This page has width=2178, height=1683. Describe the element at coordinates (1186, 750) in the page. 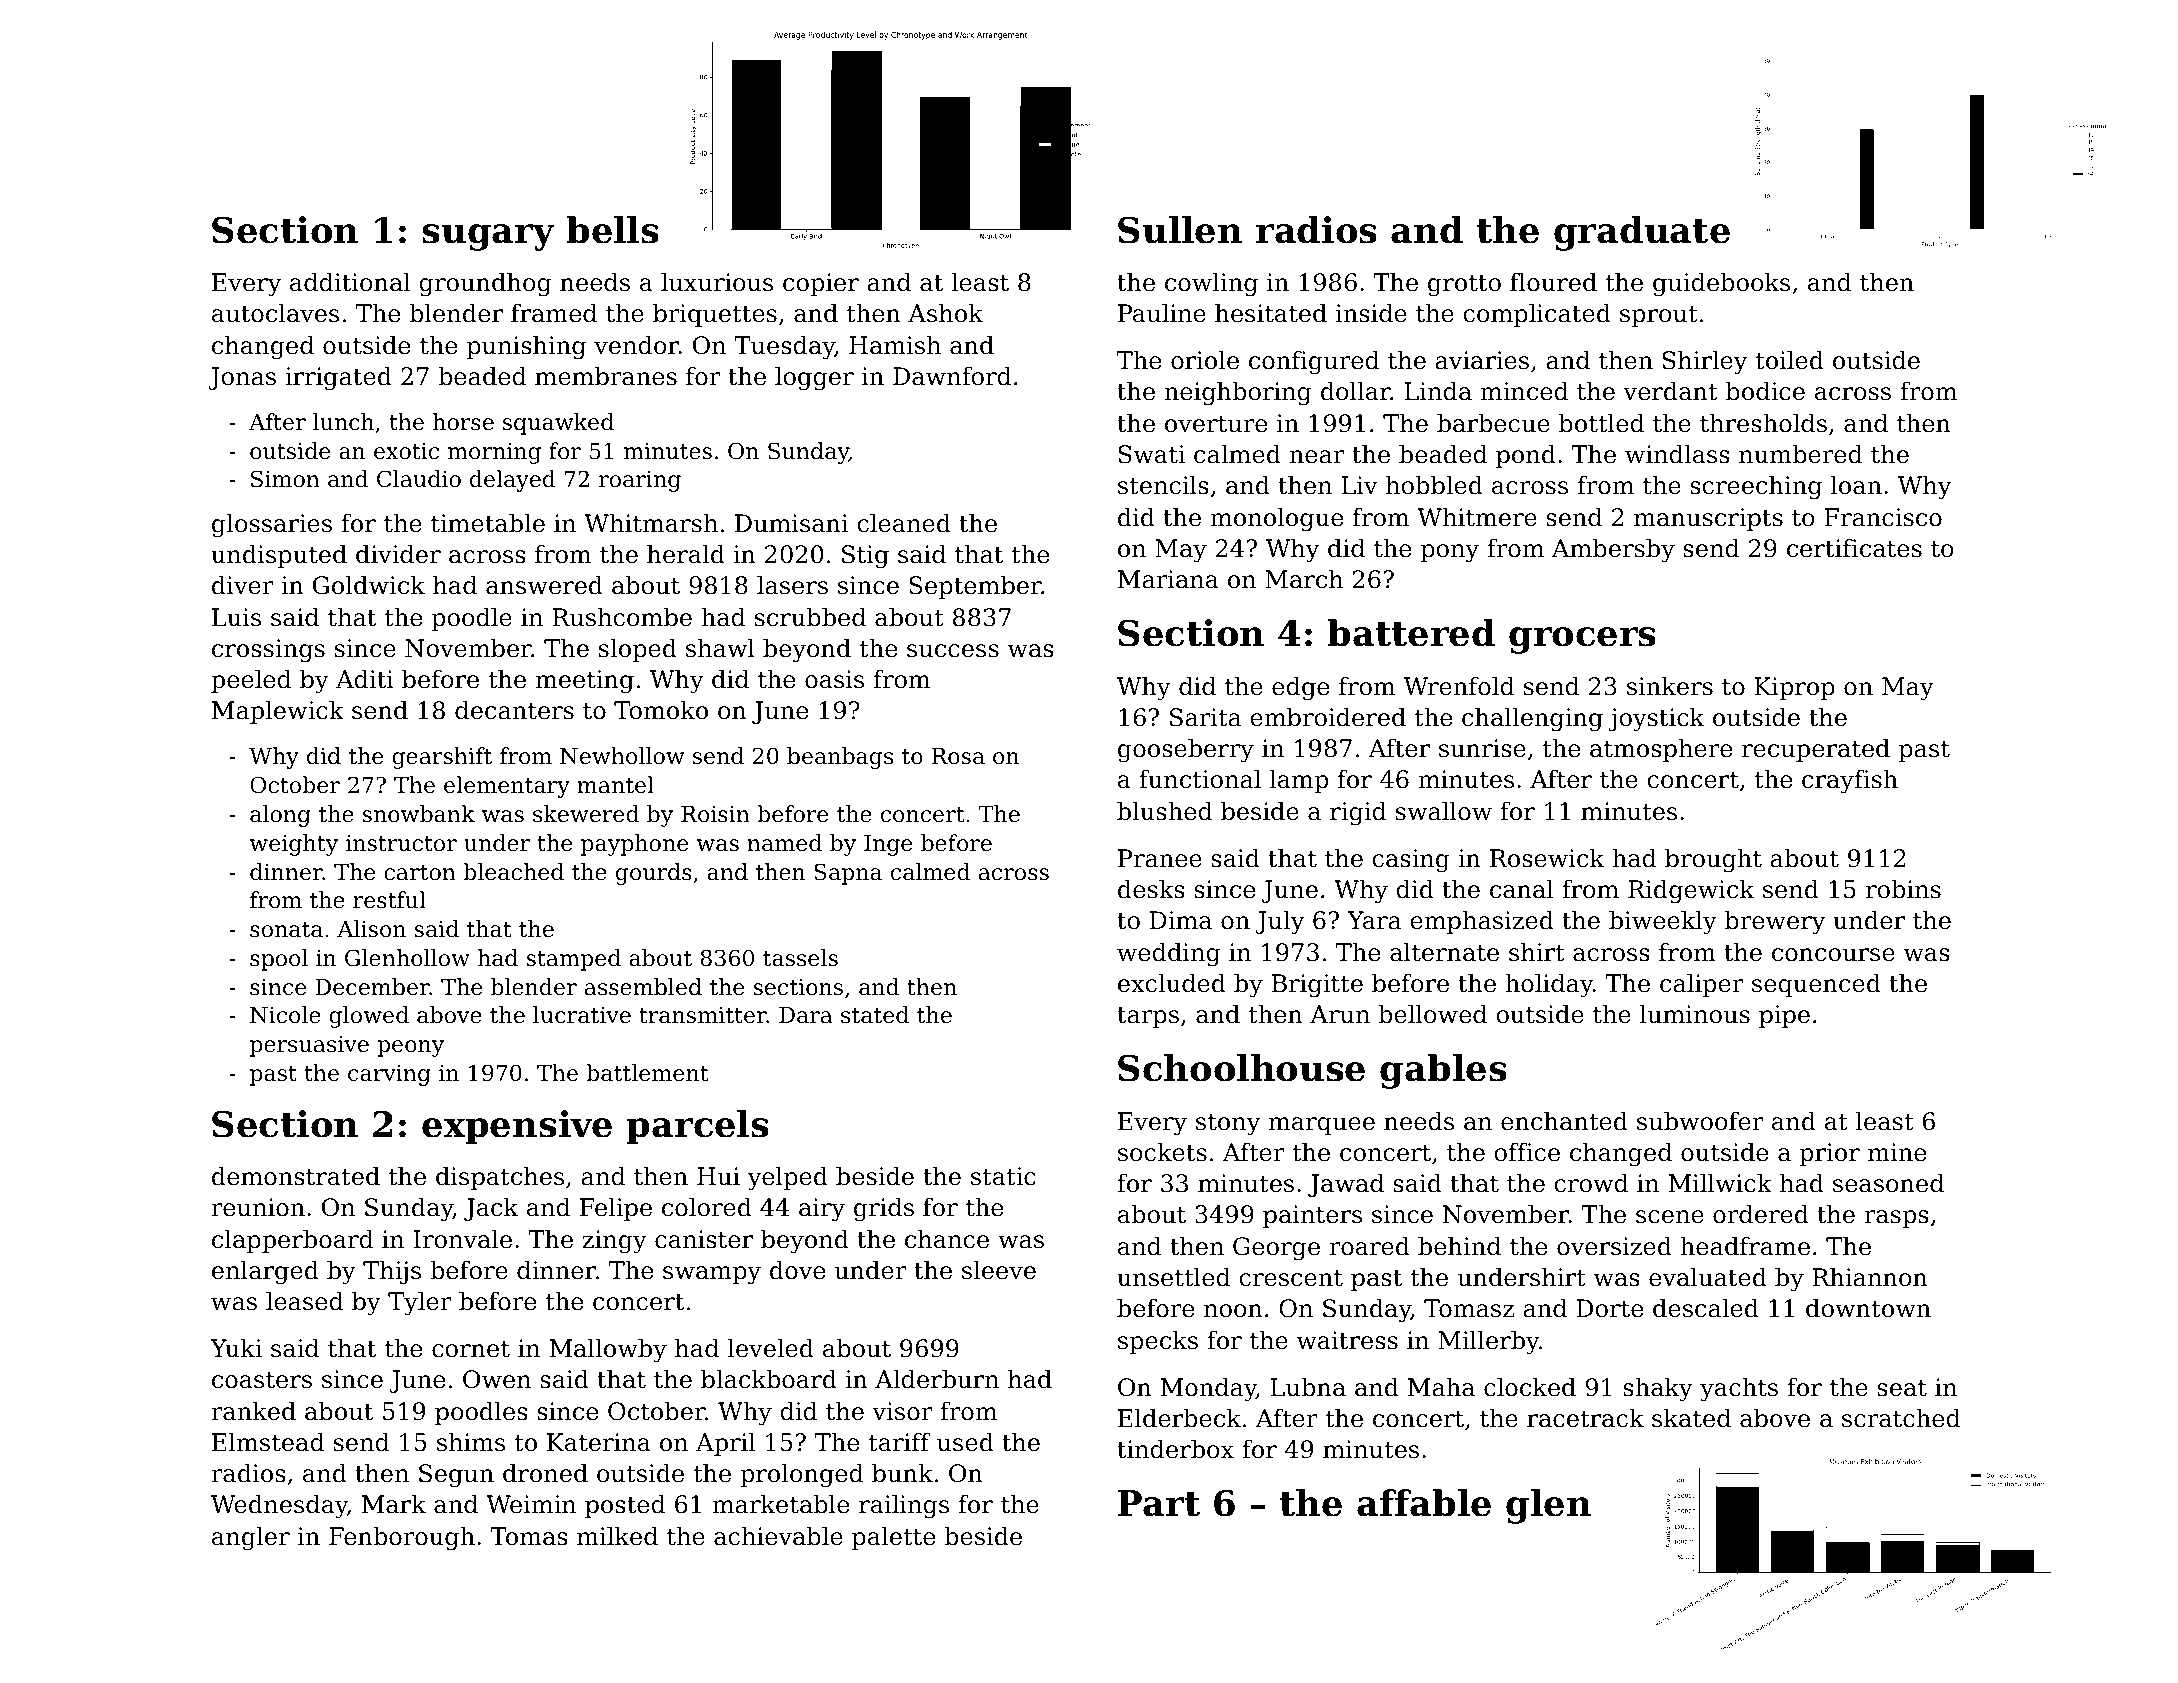

I see `gooseberry` at that location.
